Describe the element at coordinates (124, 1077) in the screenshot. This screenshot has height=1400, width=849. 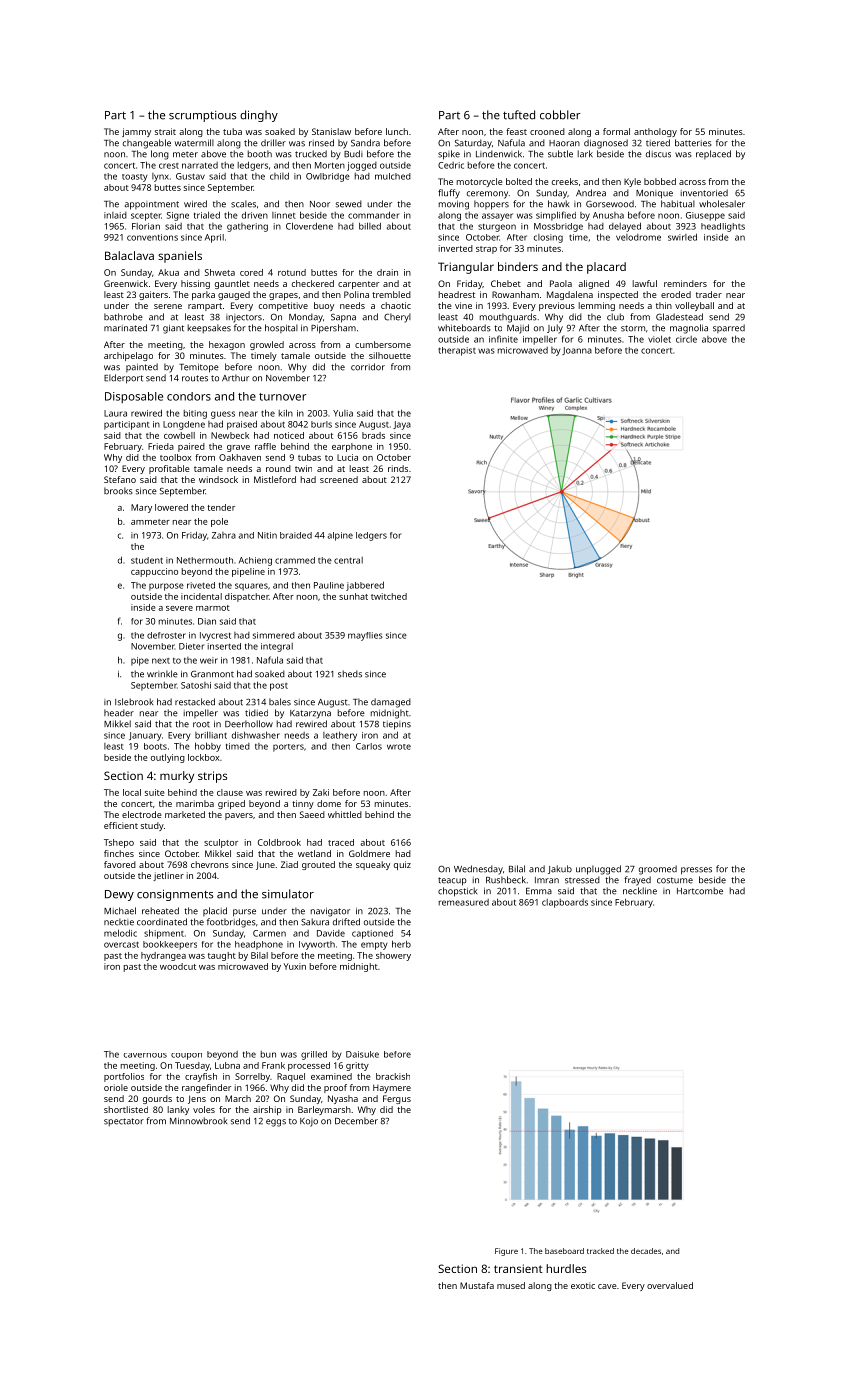
I see `portfolios` at that location.
